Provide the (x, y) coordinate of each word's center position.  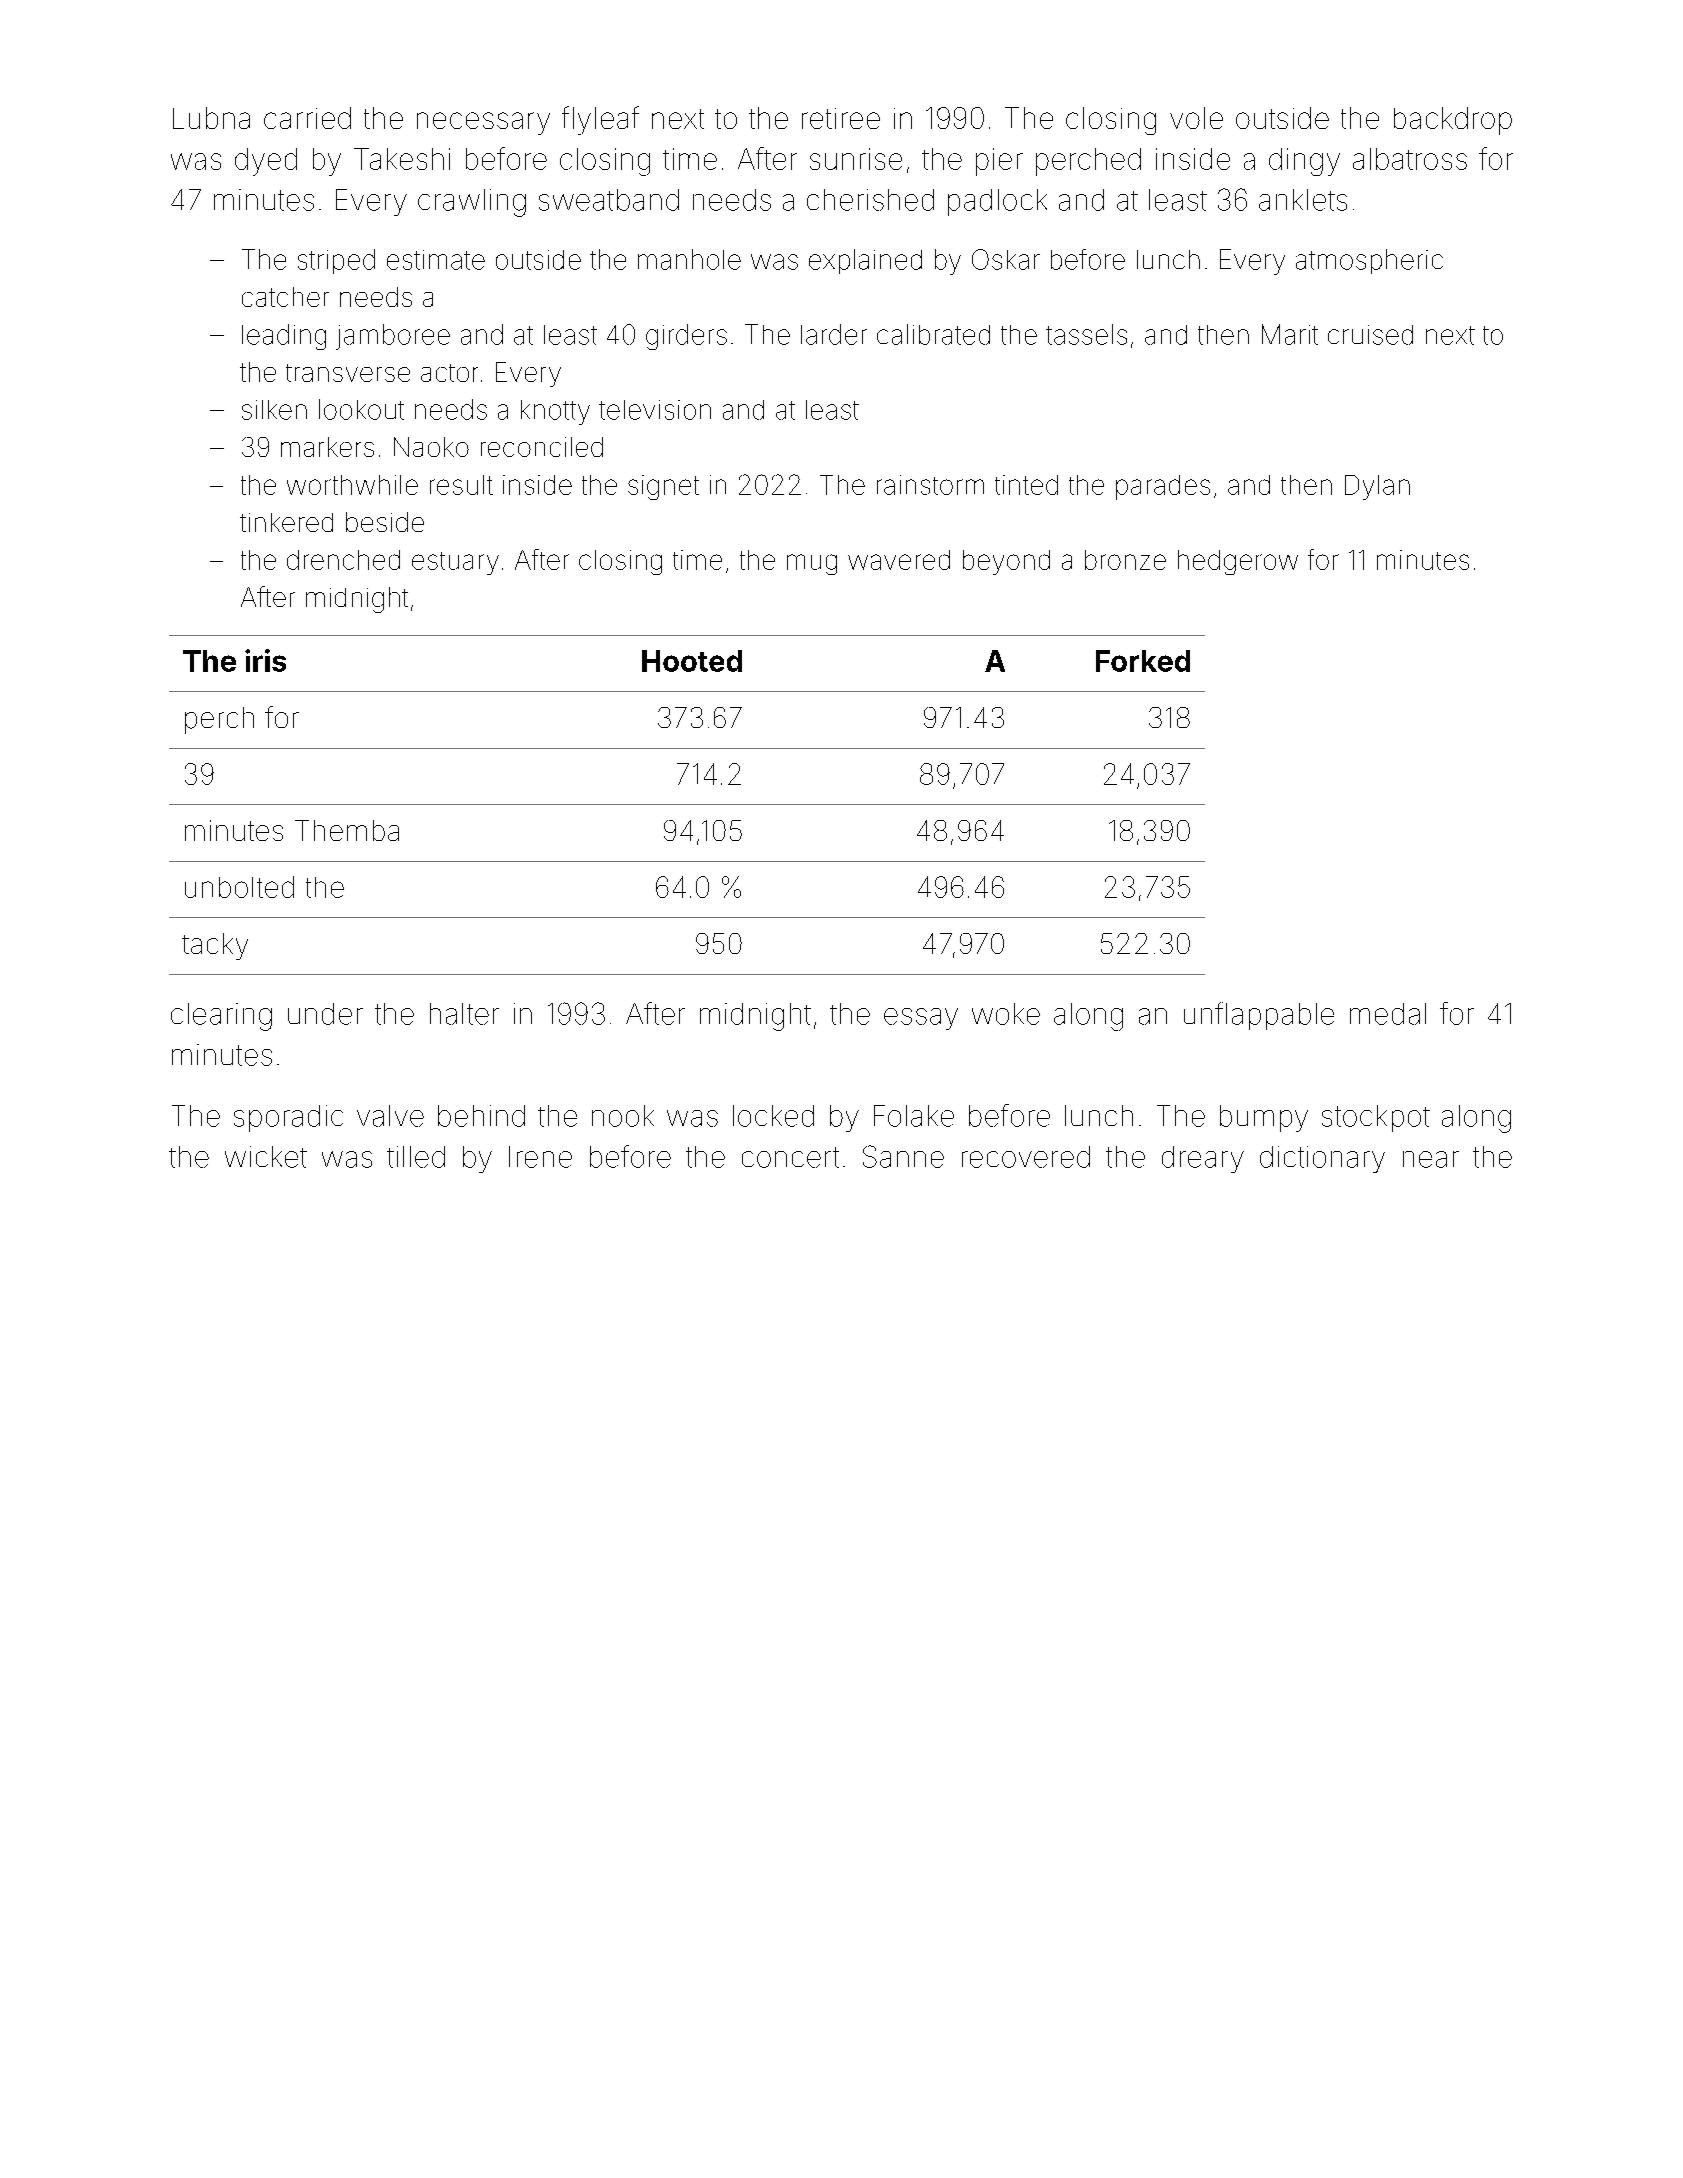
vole (1196, 118)
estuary (455, 563)
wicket (266, 1157)
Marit (1290, 334)
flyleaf (600, 120)
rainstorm (930, 485)
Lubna (211, 118)
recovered (1026, 1157)
